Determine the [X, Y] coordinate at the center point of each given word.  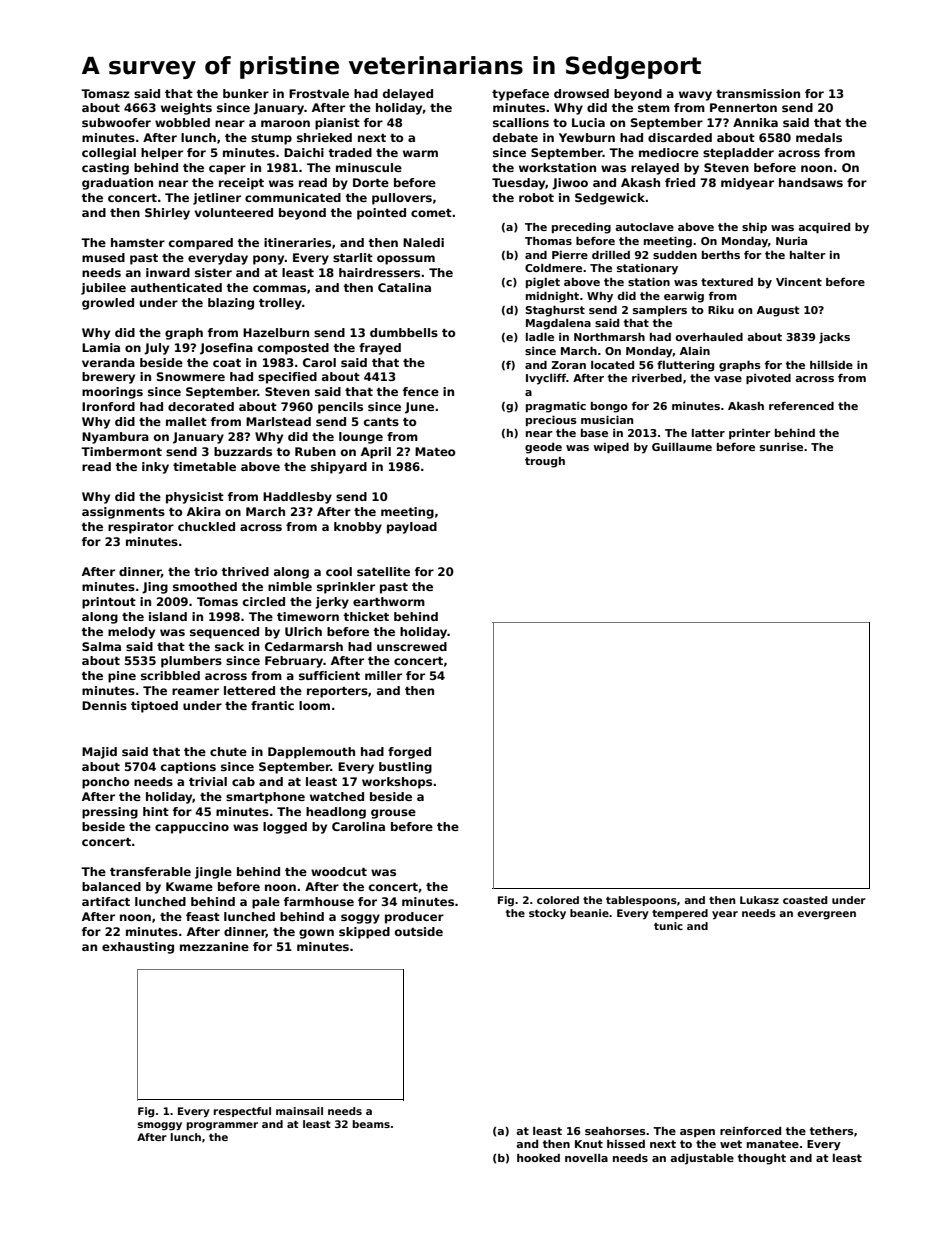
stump [271, 139]
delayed [408, 95]
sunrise [781, 447]
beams [371, 1124]
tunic [668, 926]
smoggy [160, 1126]
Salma [101, 646]
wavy [695, 96]
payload [412, 528]
